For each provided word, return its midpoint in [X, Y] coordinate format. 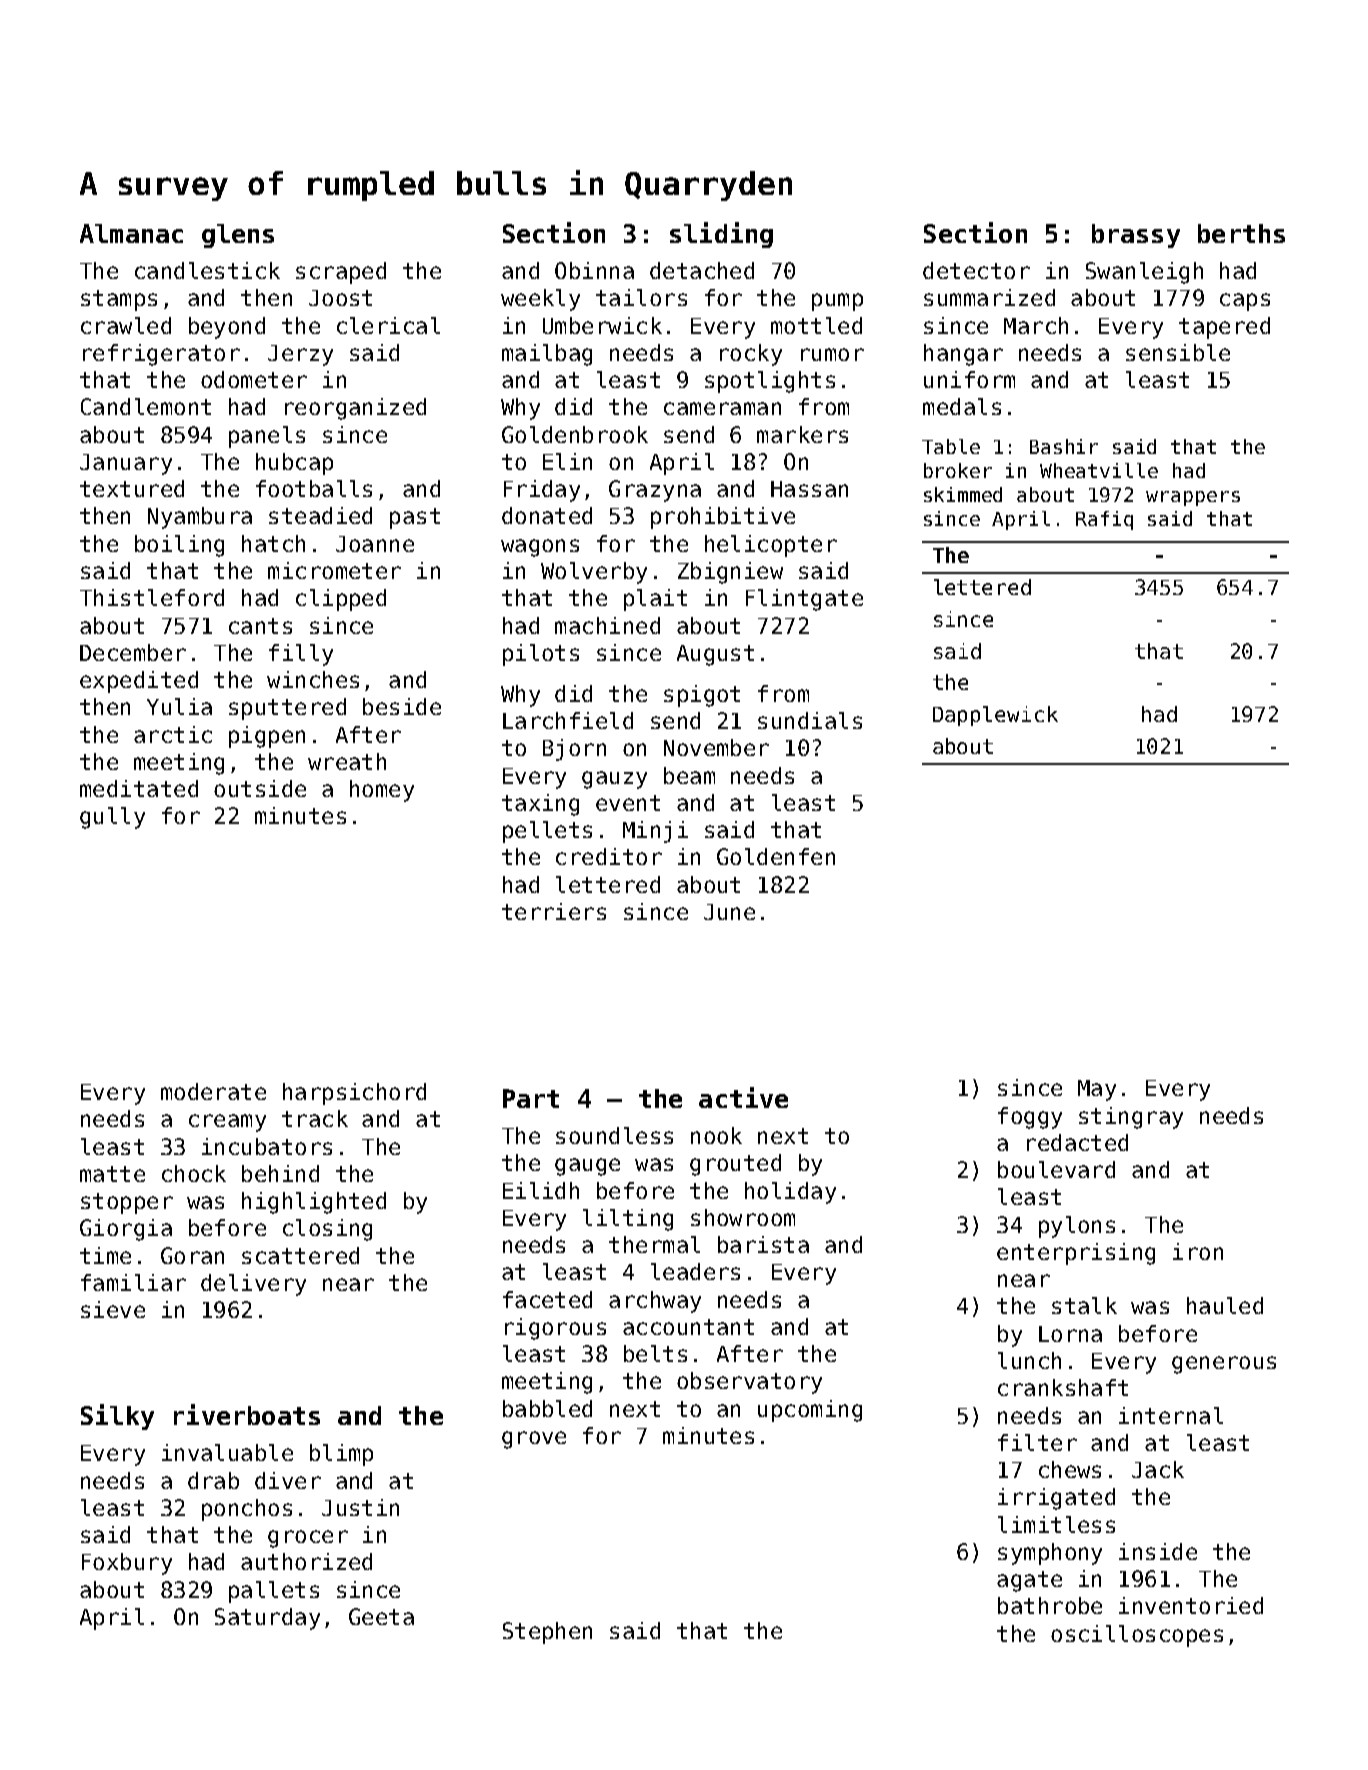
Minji [655, 832]
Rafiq [1104, 520]
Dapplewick [995, 716]
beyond [227, 328]
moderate [213, 1091]
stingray [1131, 1118]
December [133, 652]
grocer [308, 1539]
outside [260, 788]
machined [607, 625]
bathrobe [1050, 1605]
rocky [751, 355]
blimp [341, 1455]
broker [958, 470]
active [743, 1097]
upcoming [810, 1411]
